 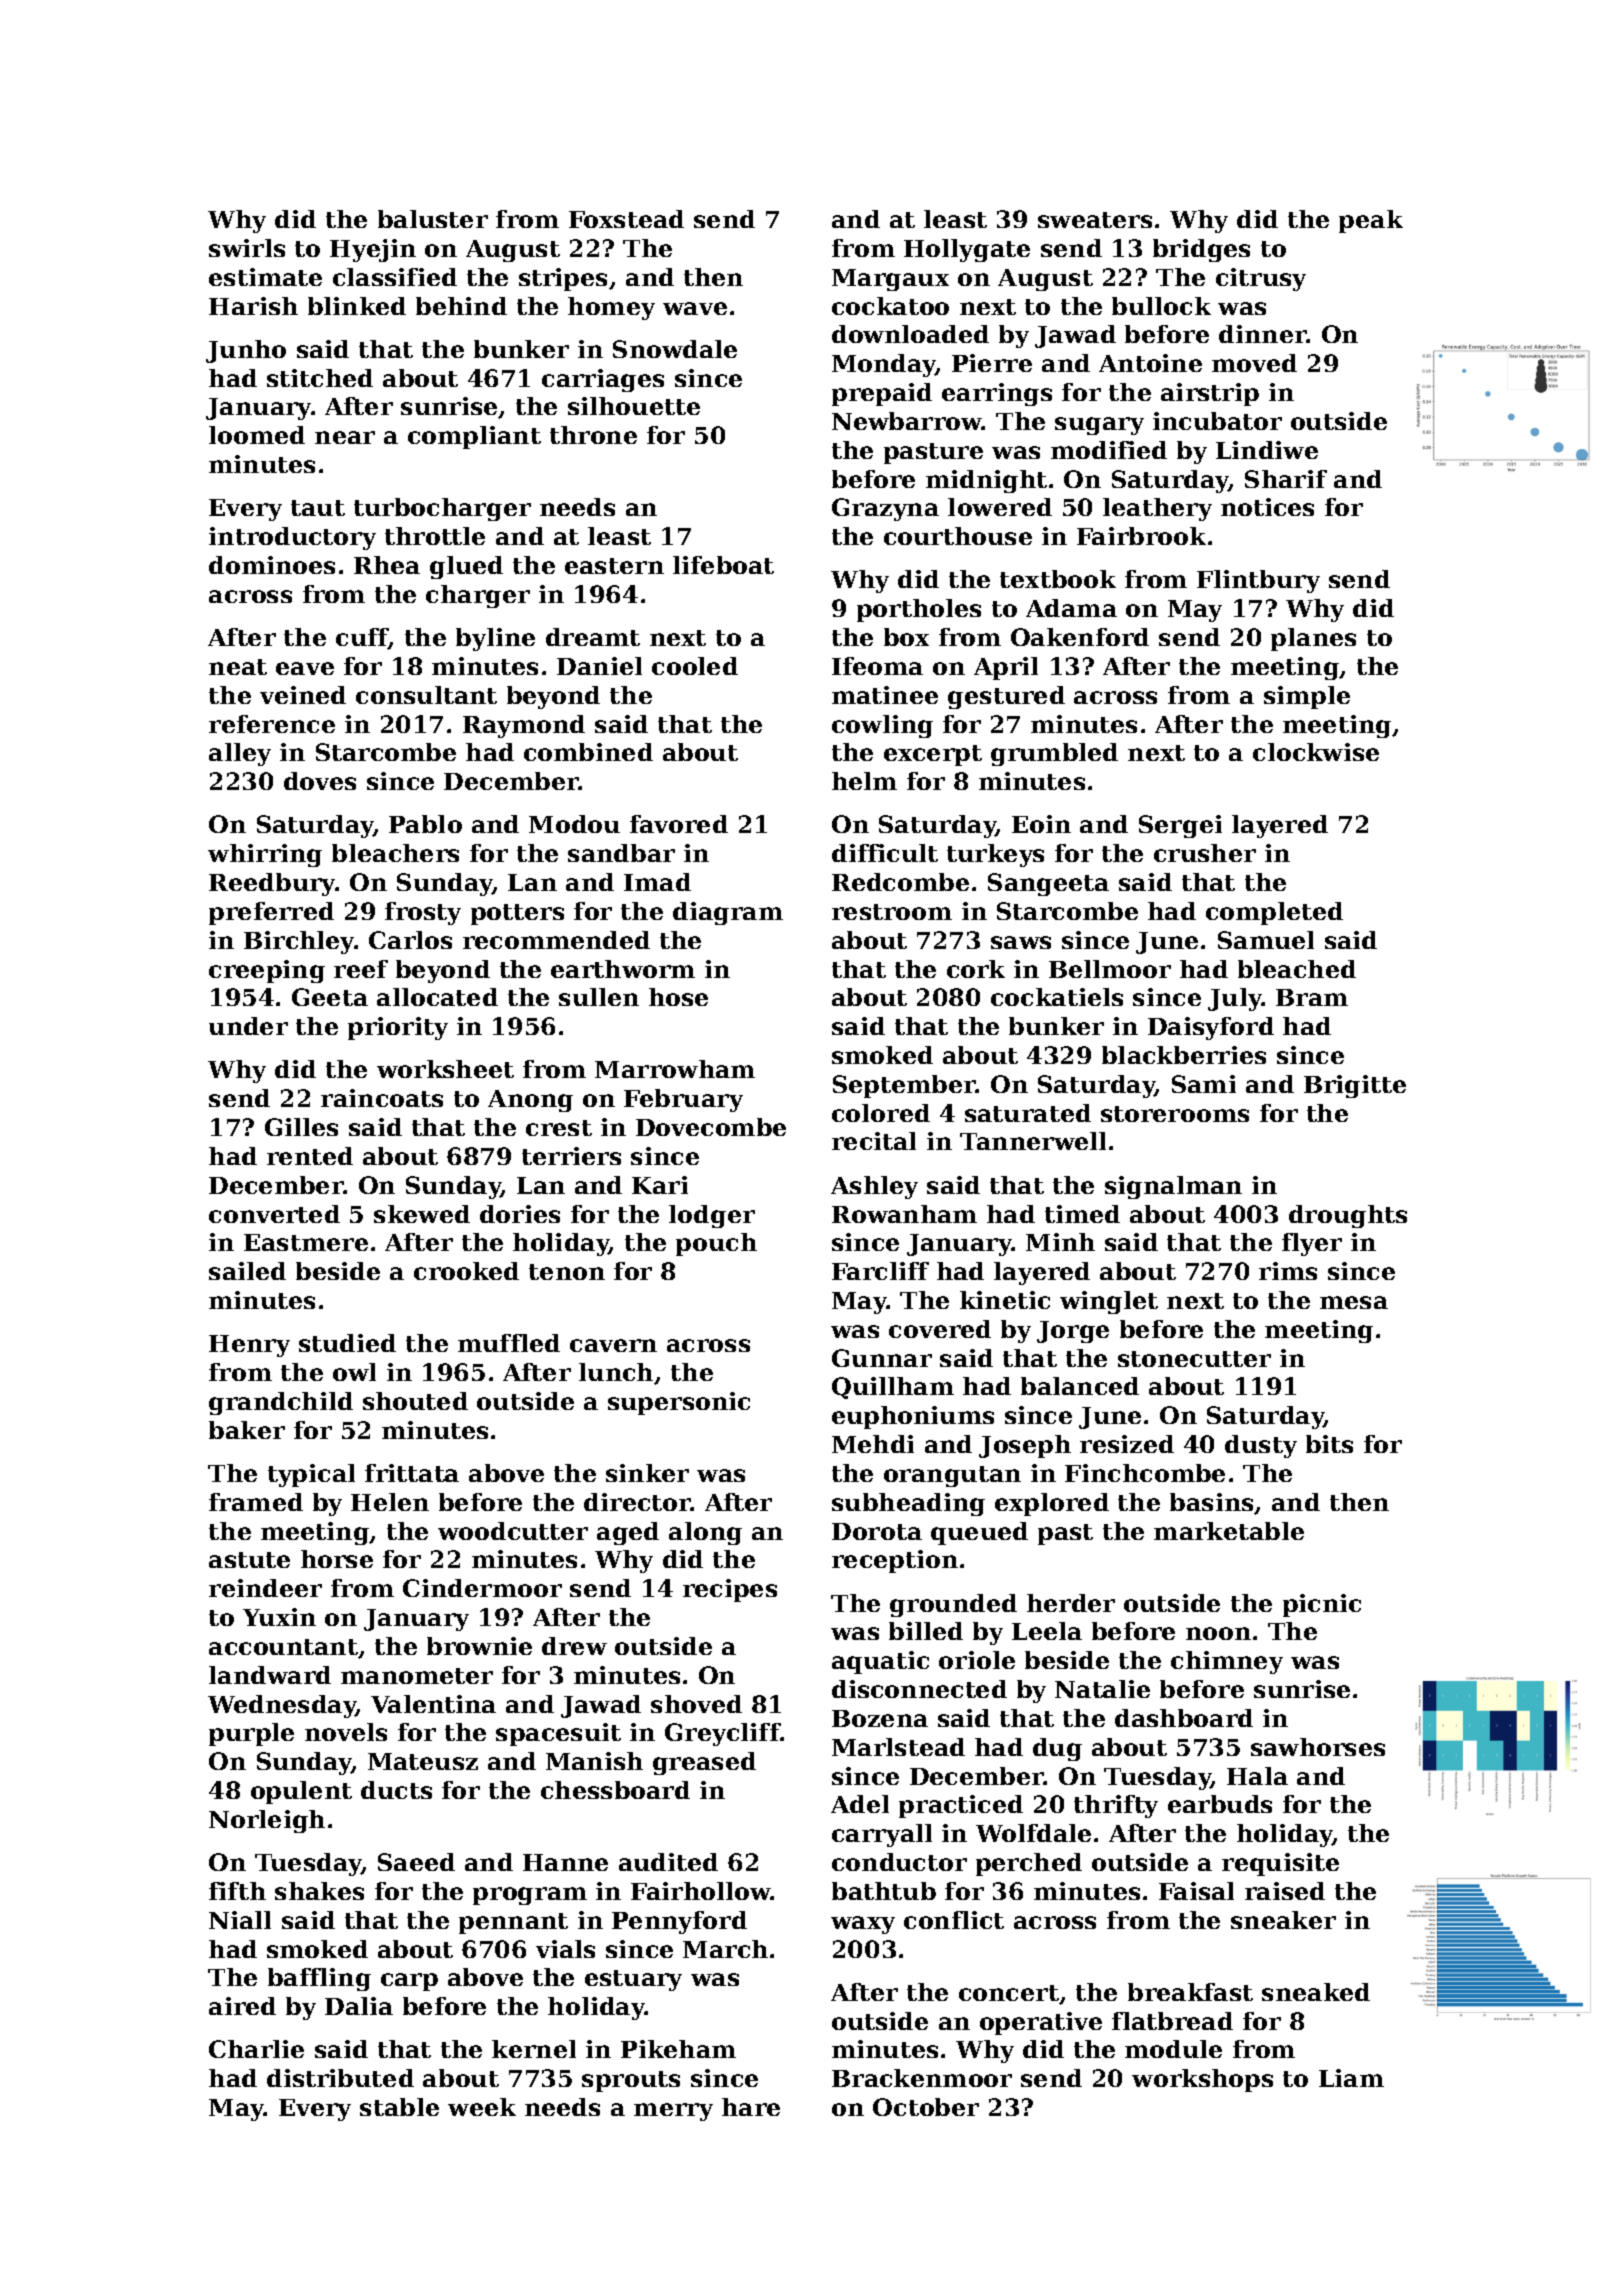 I want to click on Junho, so click(x=246, y=351).
